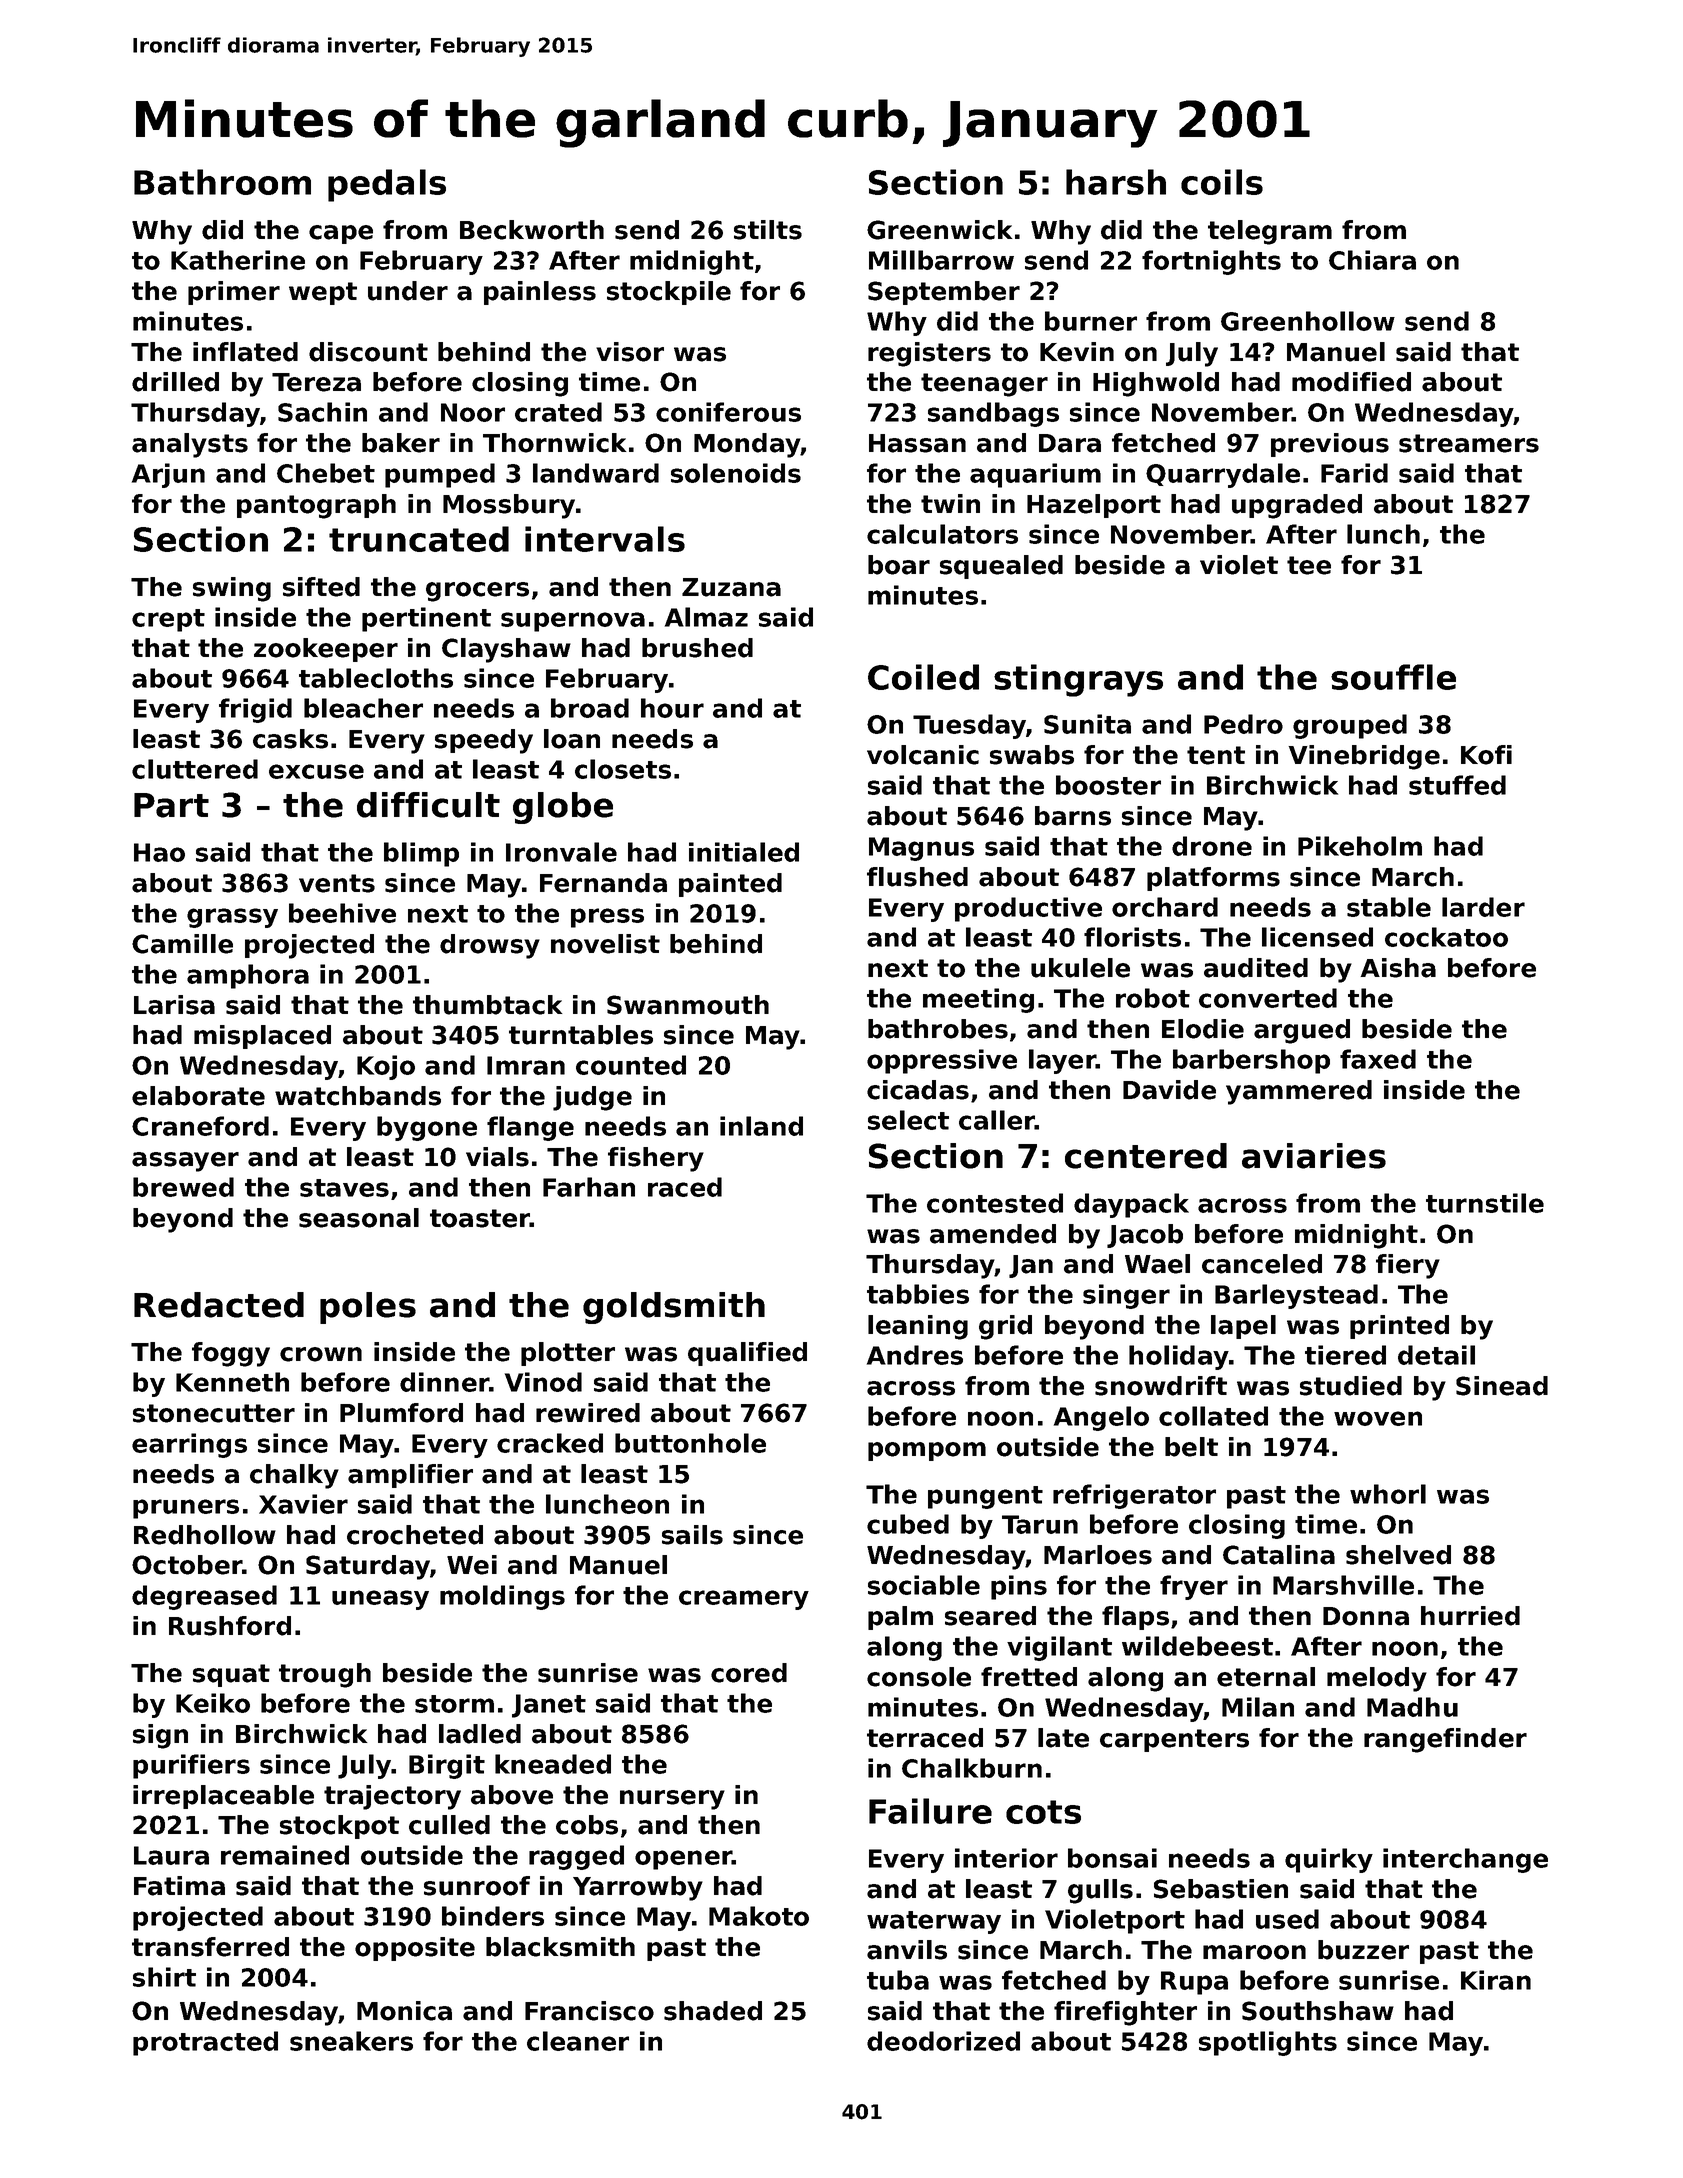 This screenshot has height=2178, width=1683. Describe the element at coordinates (1268, 2043) in the screenshot. I see `spotlights` at that location.
